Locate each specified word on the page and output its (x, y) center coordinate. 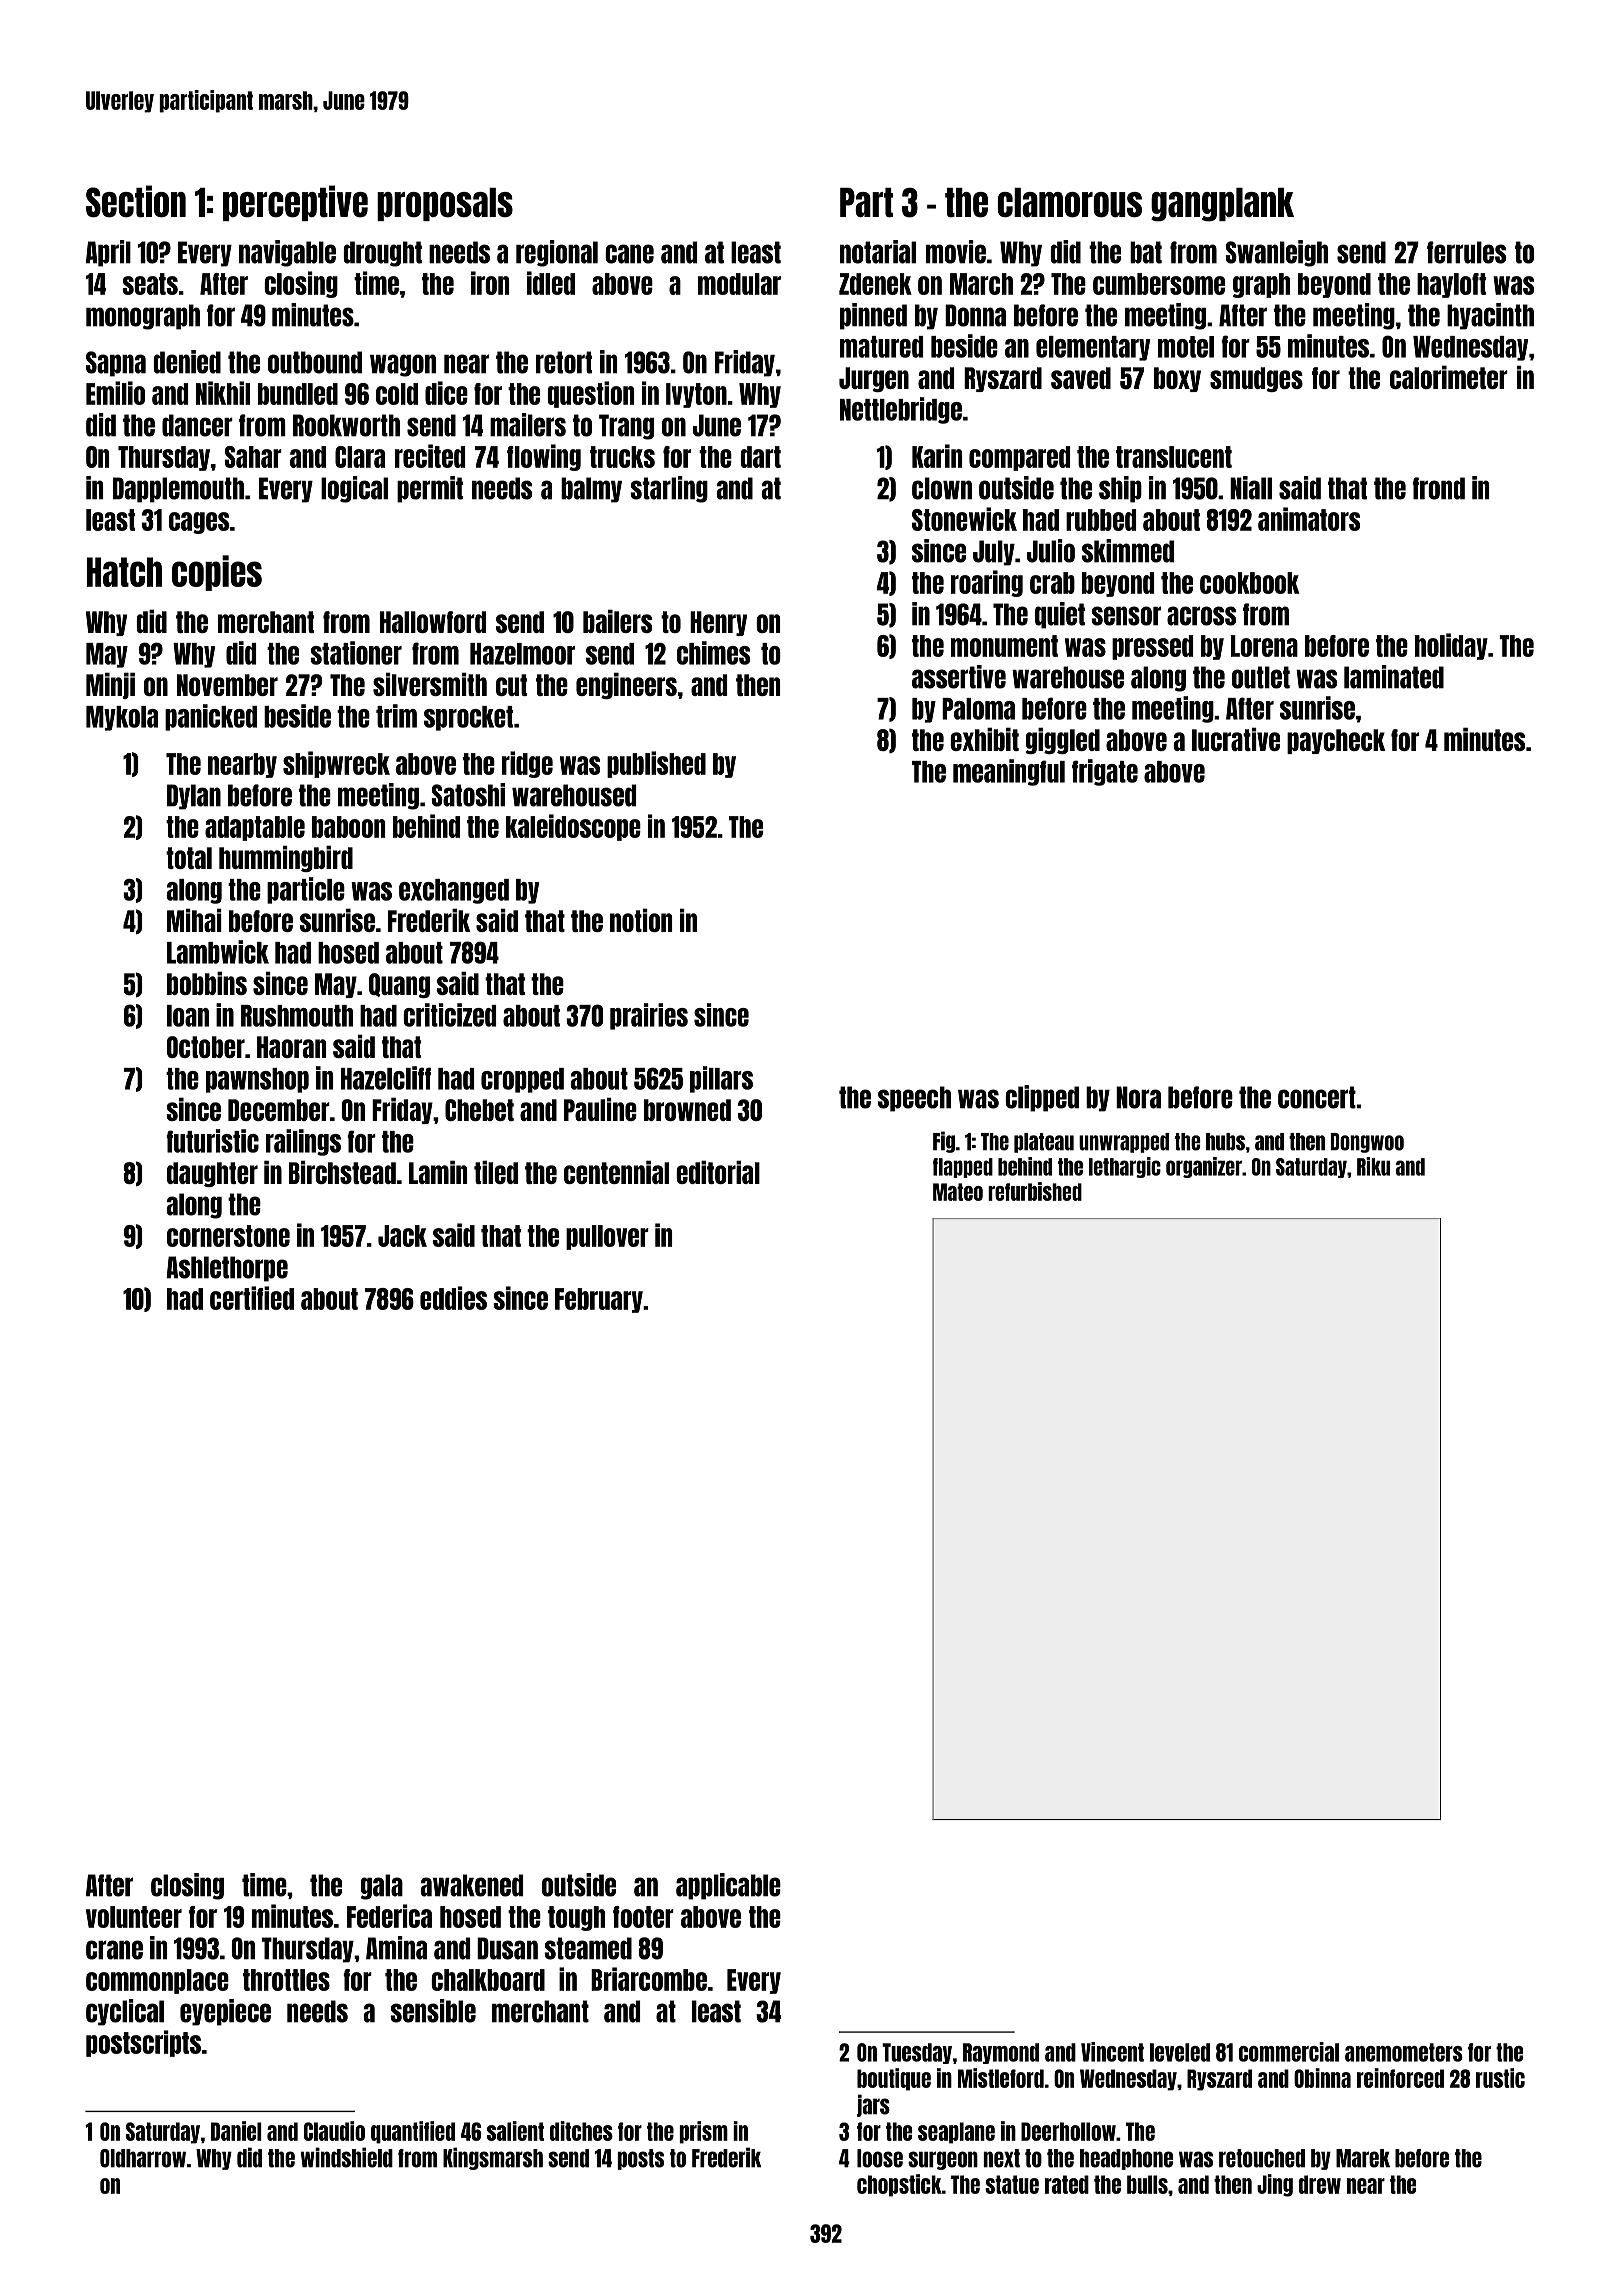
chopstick (899, 2185)
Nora (1138, 1097)
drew (1320, 2184)
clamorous (1069, 203)
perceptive (295, 203)
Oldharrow (143, 2158)
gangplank (1222, 205)
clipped (1042, 1098)
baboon (348, 827)
